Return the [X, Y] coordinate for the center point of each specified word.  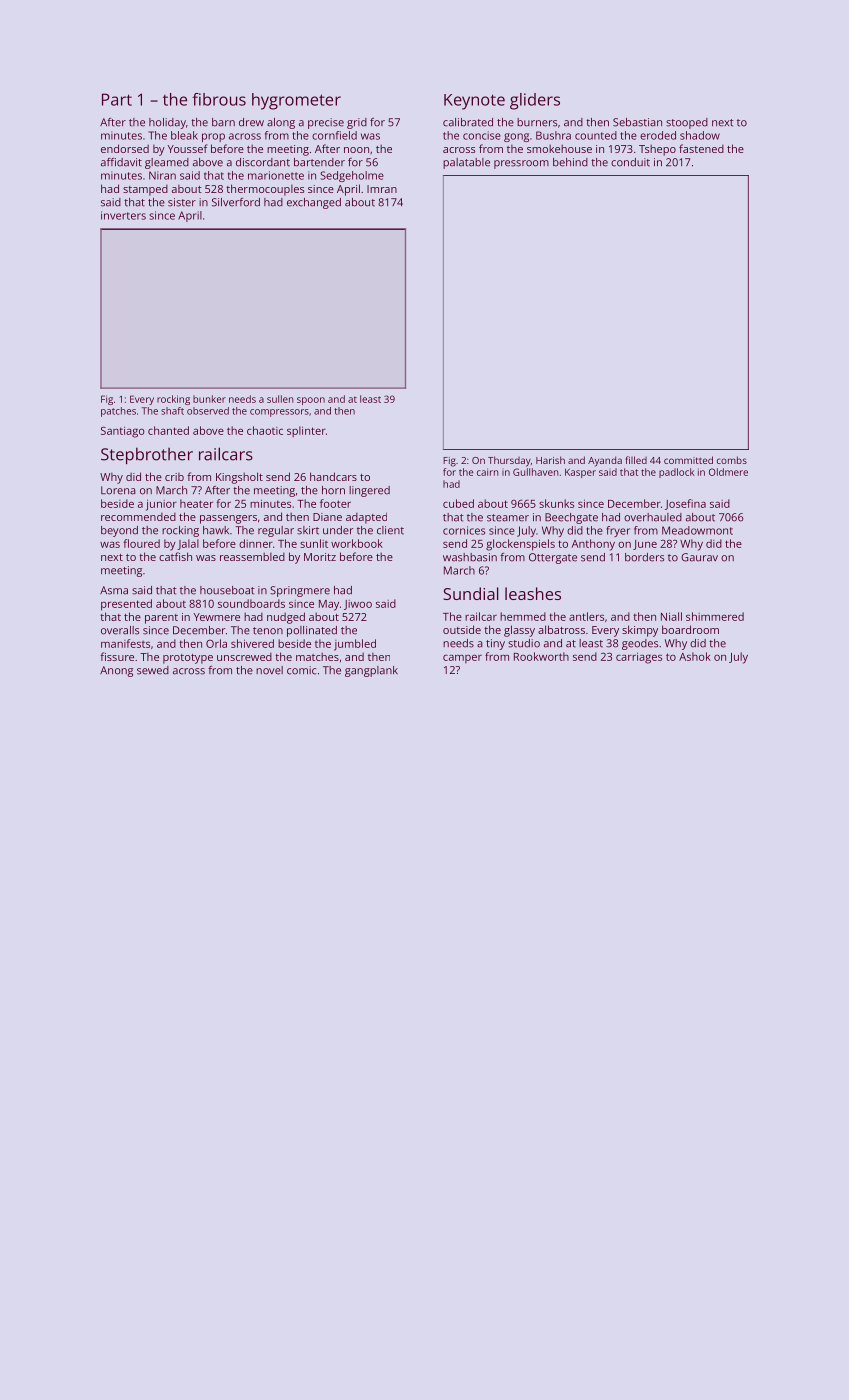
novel [269, 670]
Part [117, 99]
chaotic [265, 430]
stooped [687, 123]
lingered [369, 491]
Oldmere [728, 472]
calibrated [468, 122]
